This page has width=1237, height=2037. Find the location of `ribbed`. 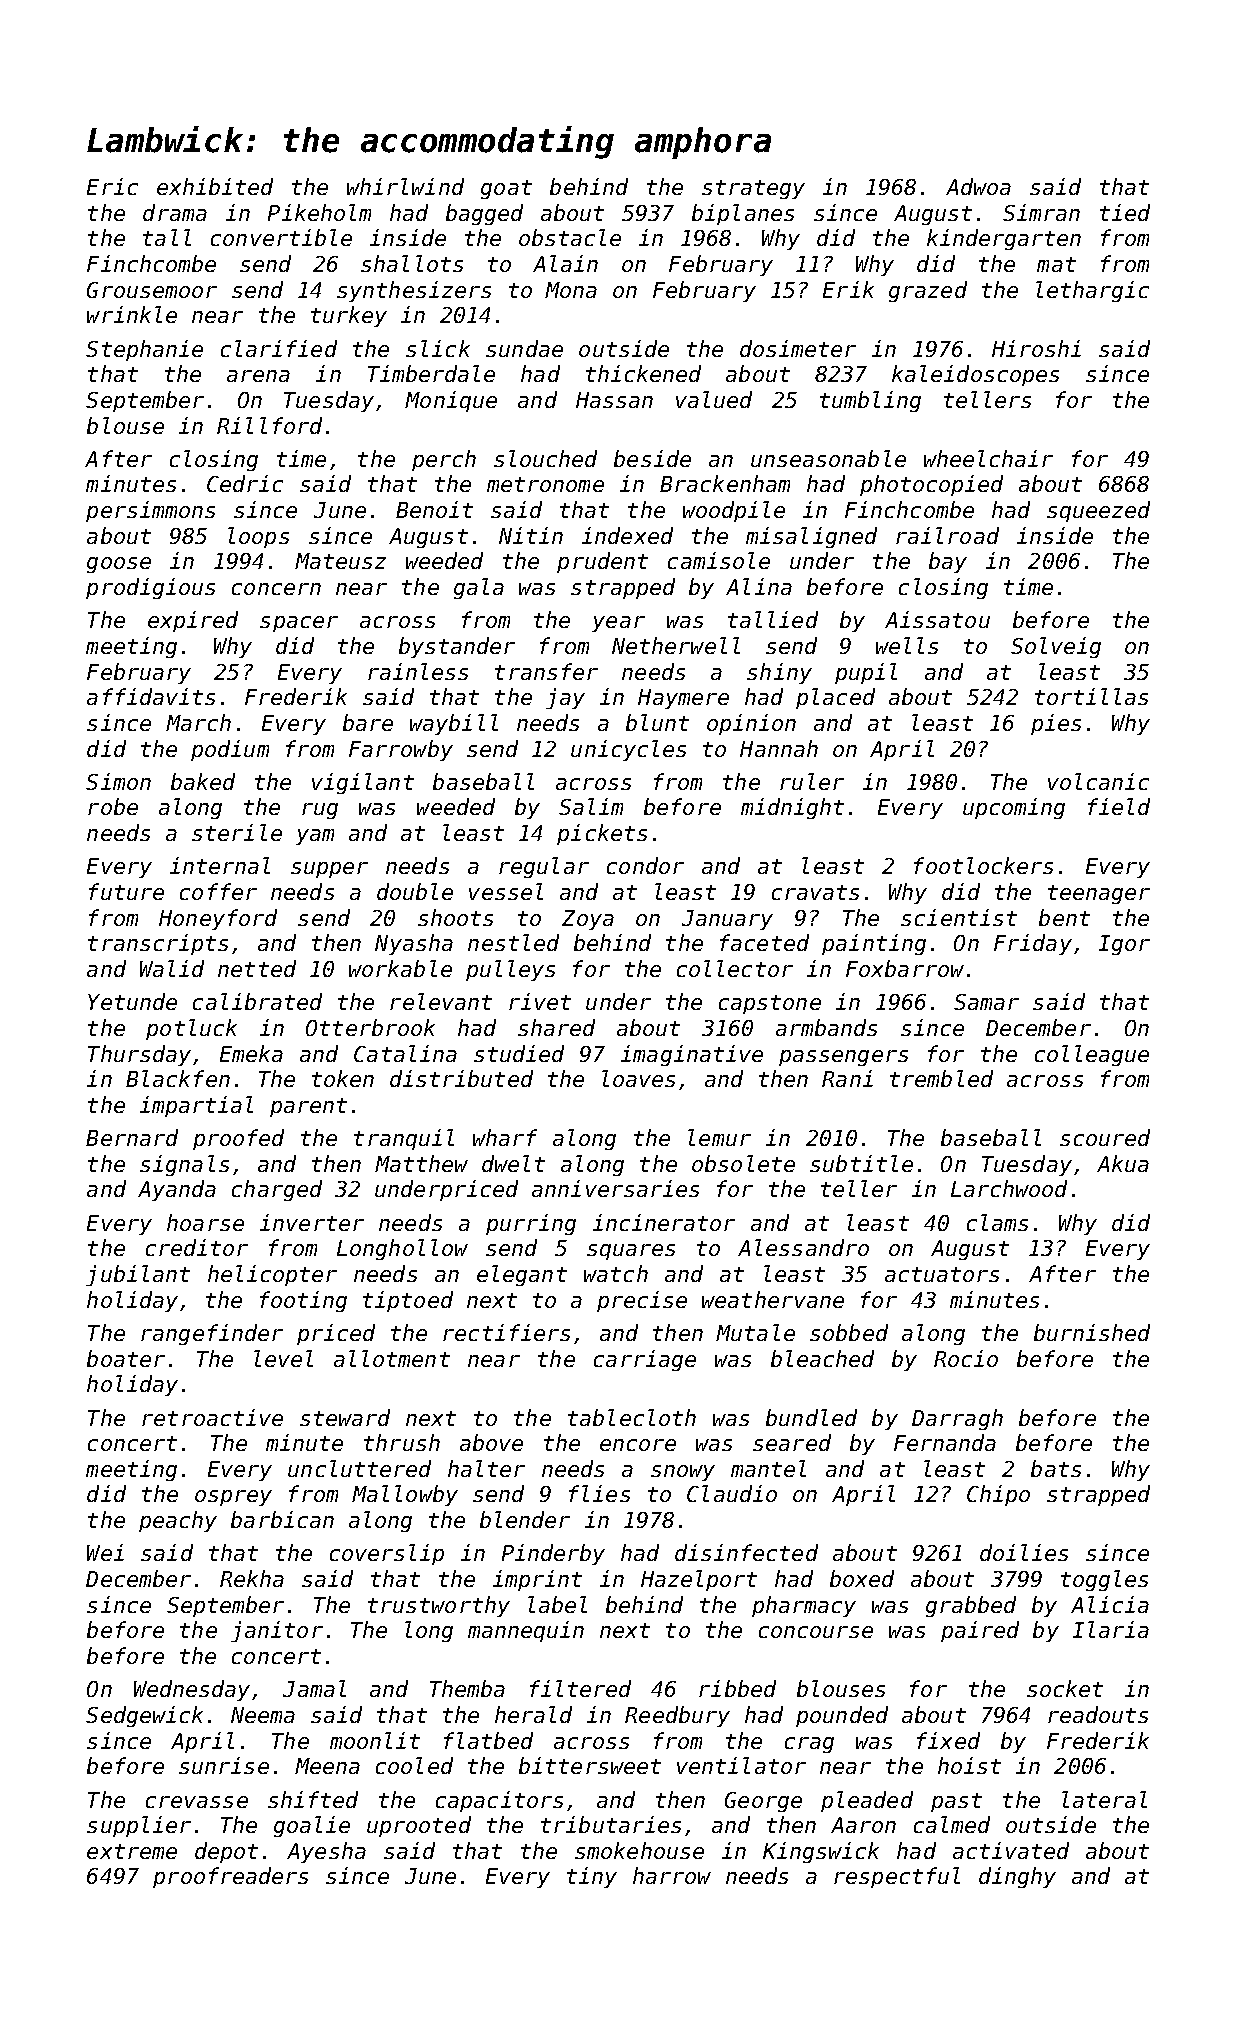

ribbed is located at coordinates (737, 1688).
